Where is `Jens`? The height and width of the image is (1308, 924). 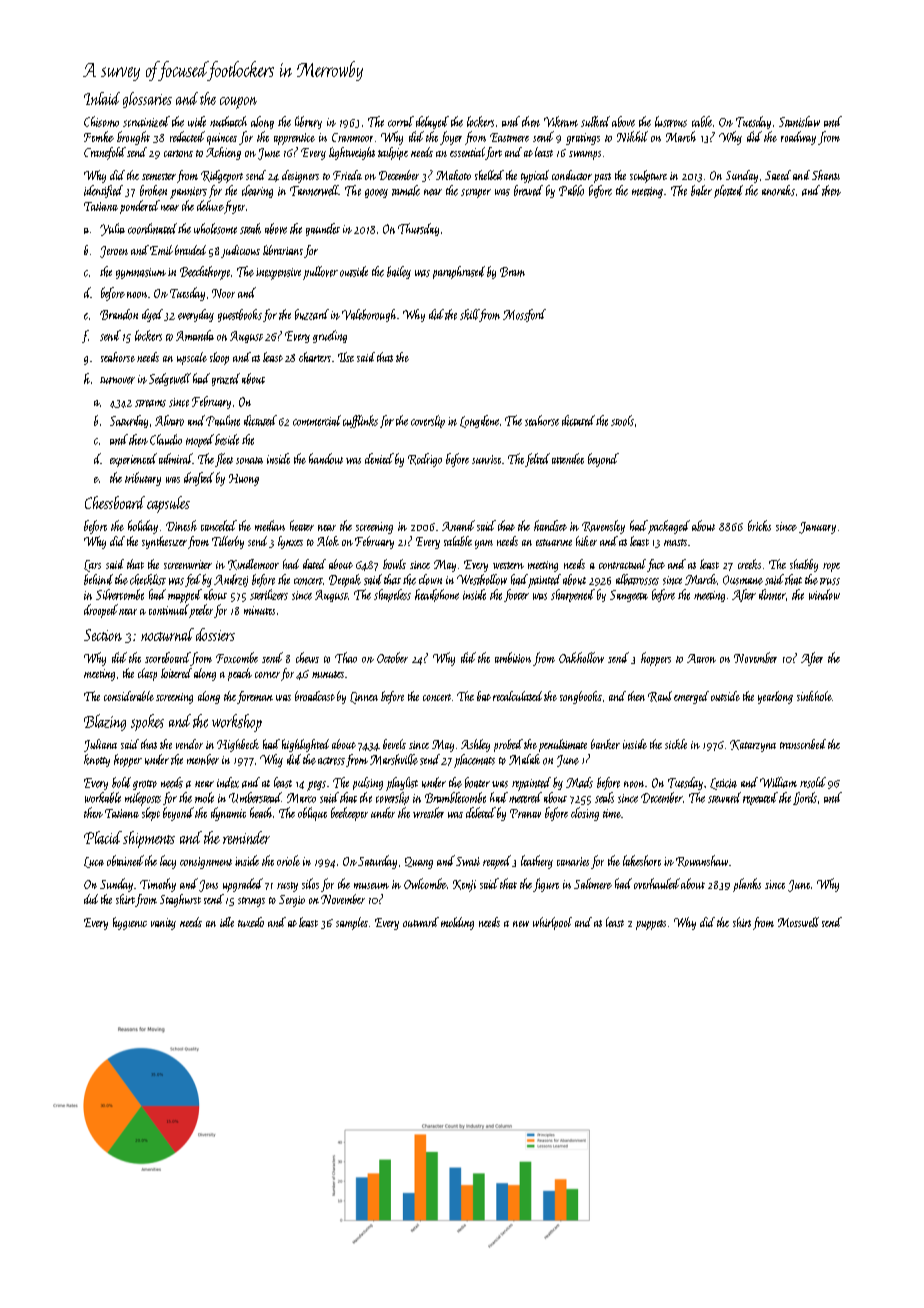
Jens is located at coordinates (208, 886).
